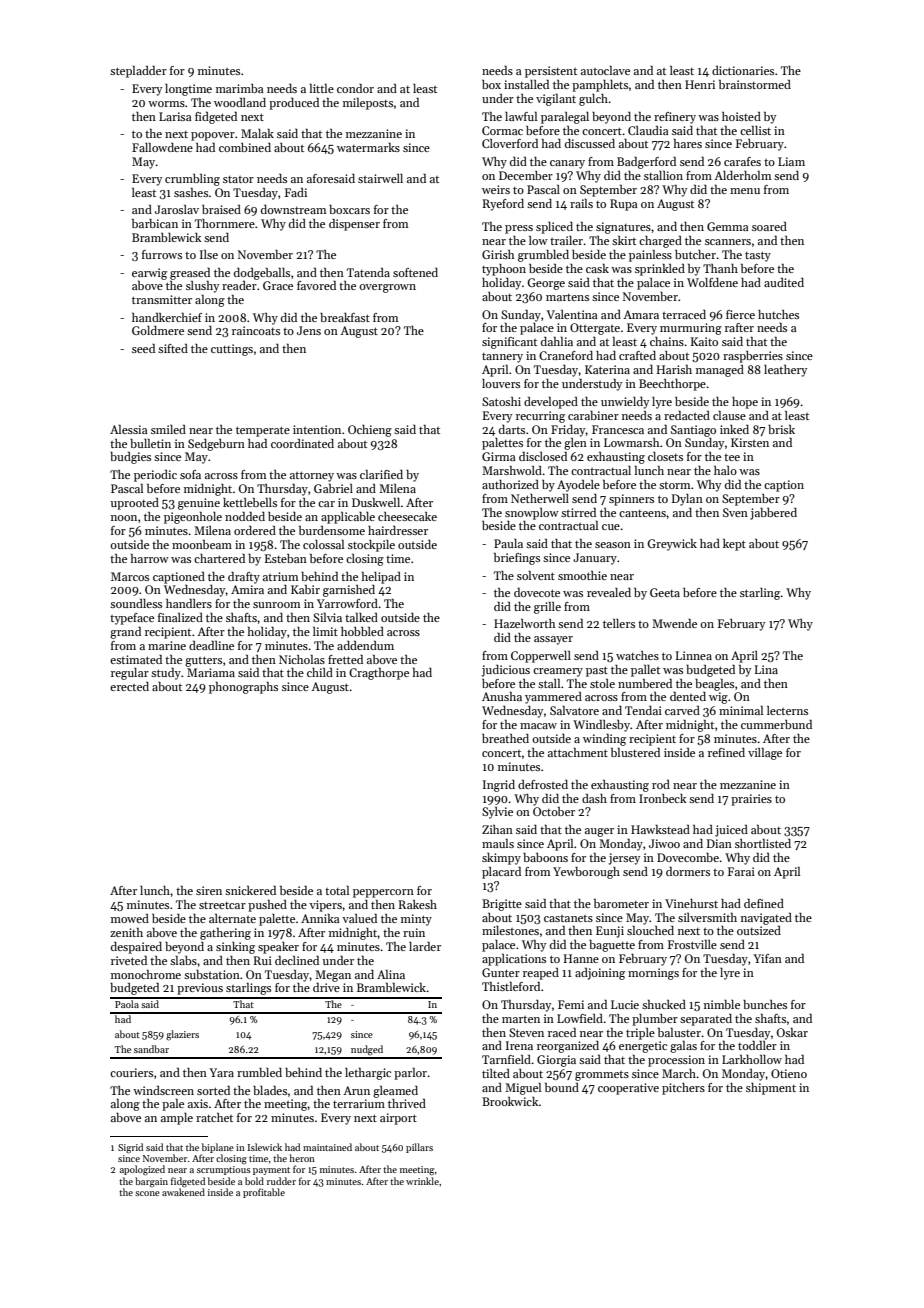 This document has height=1308, width=924. What do you see at coordinates (743, 70) in the document?
I see `dictionaries` at bounding box center [743, 70].
